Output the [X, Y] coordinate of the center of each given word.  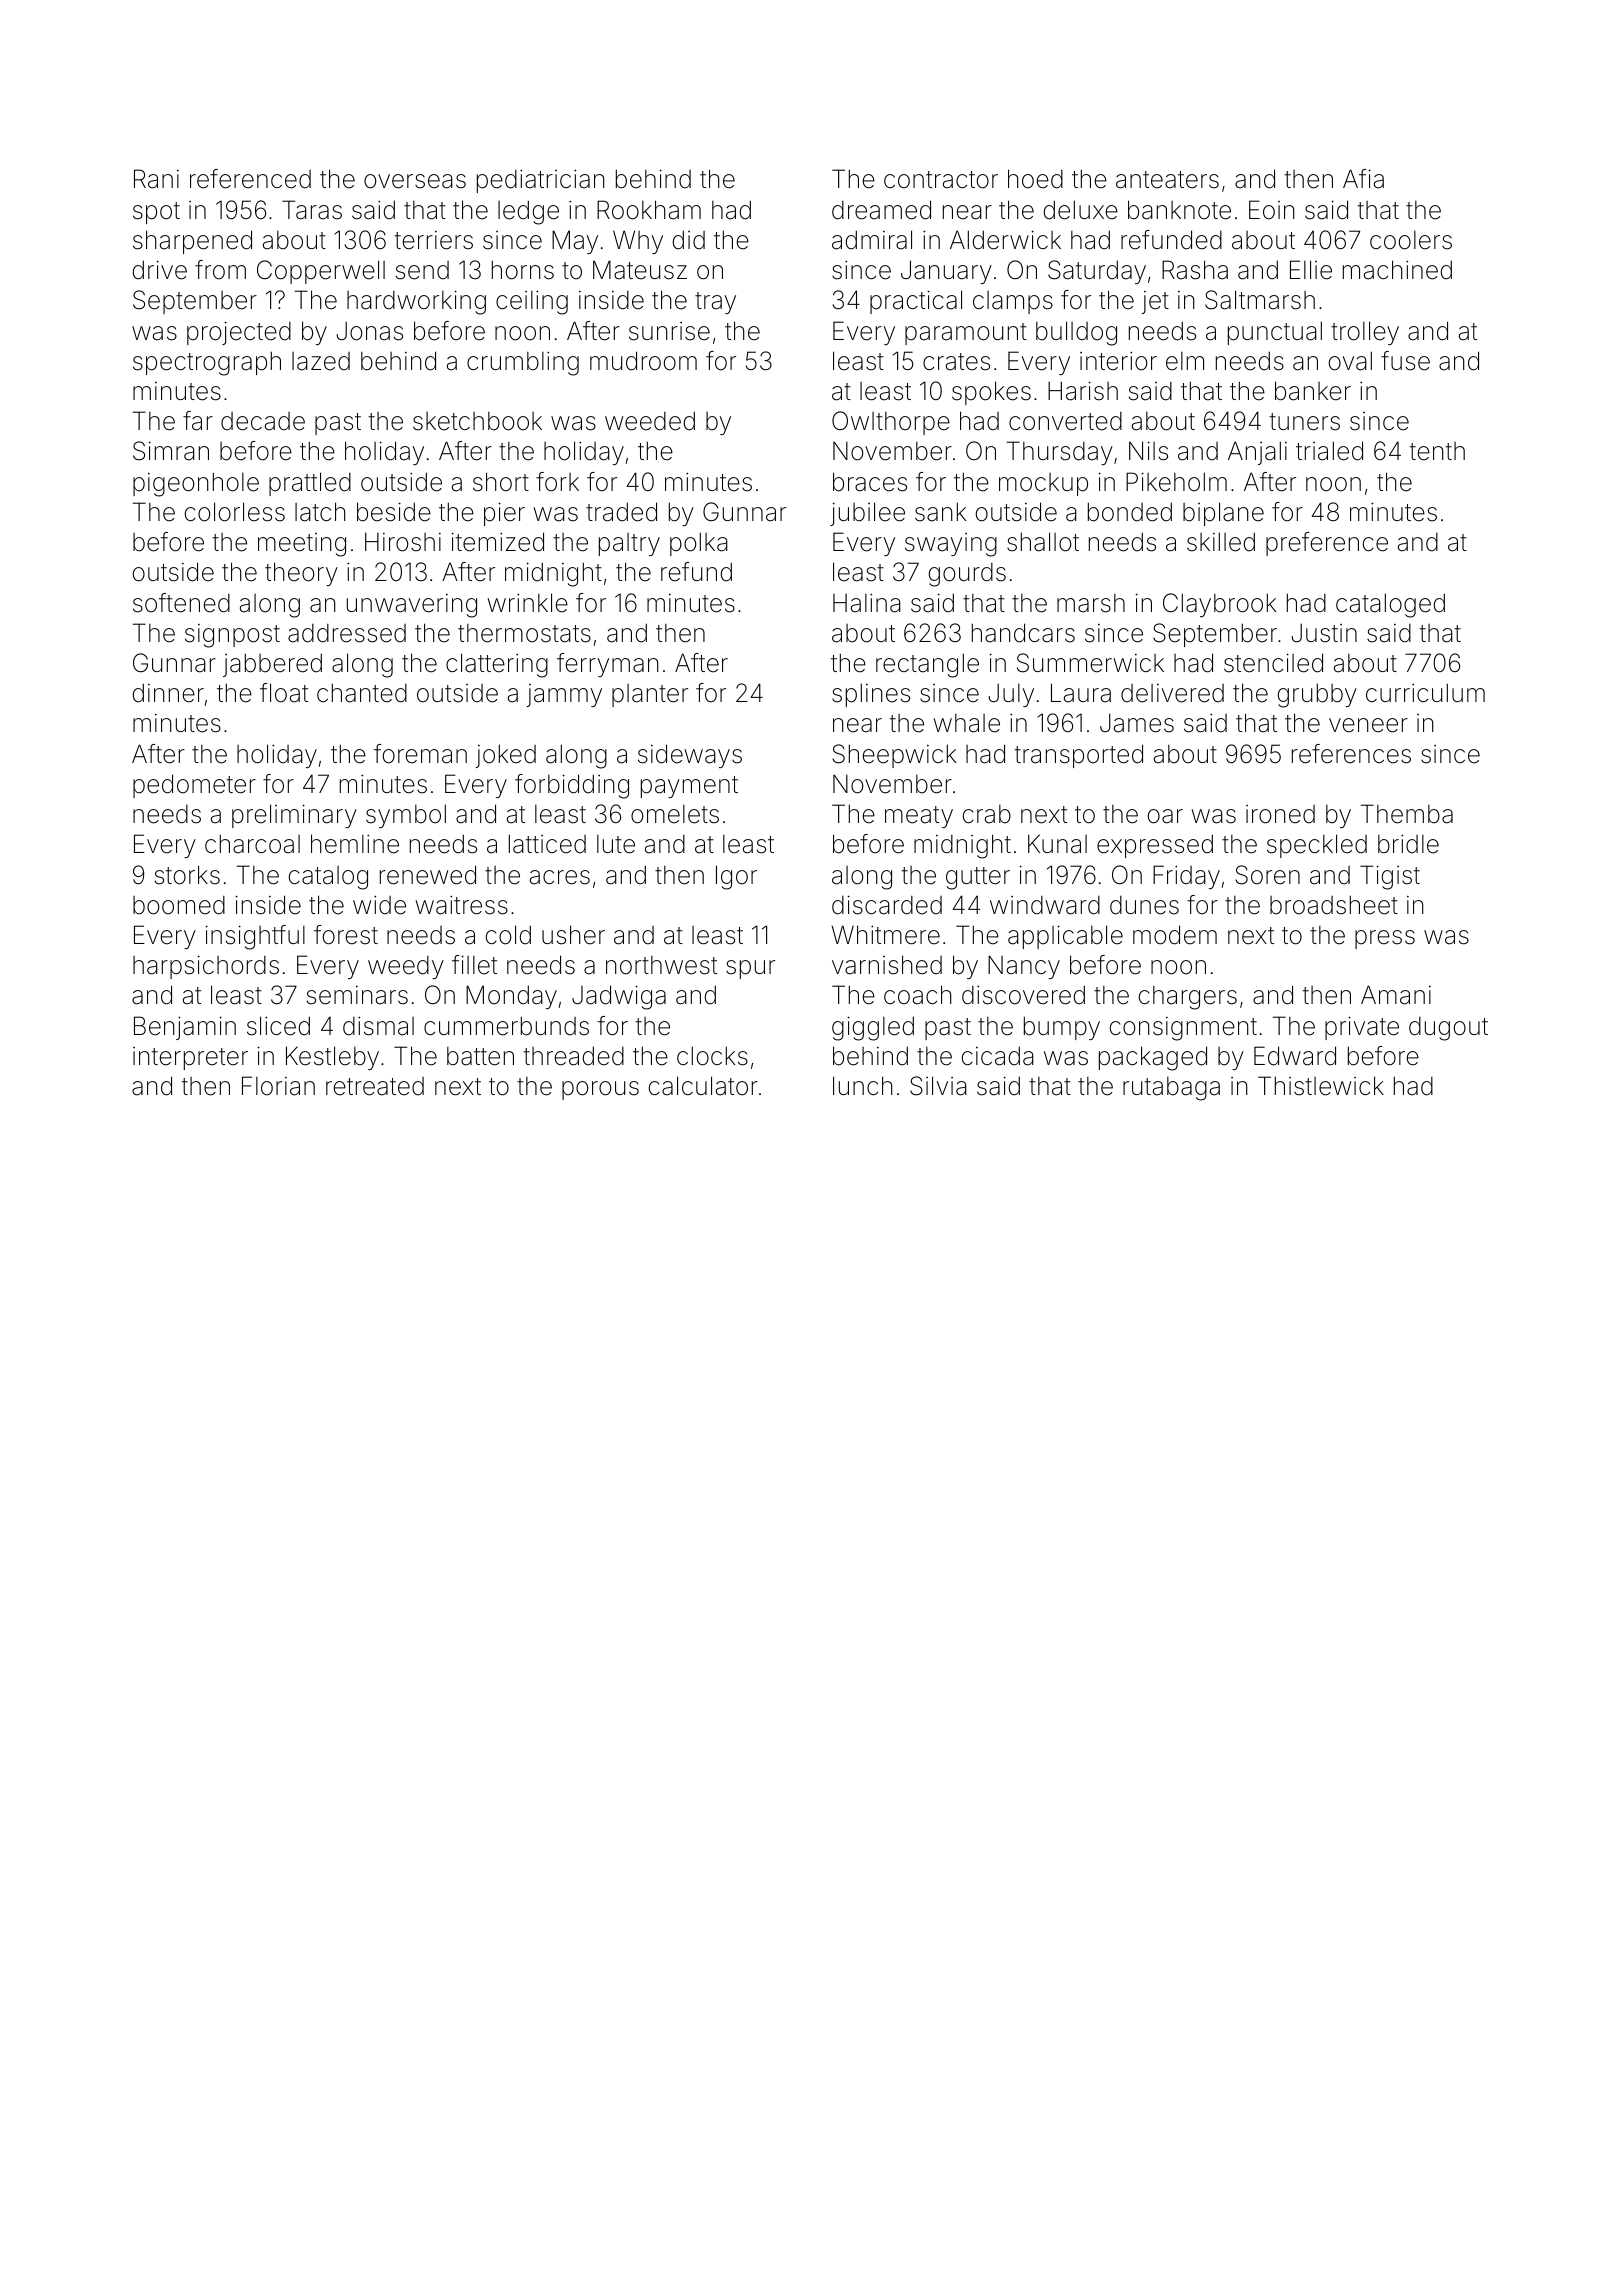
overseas [415, 181]
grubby [1317, 695]
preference [1327, 544]
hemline [355, 844]
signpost [232, 636]
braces [870, 482]
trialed [1329, 451]
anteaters [1167, 180]
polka [699, 544]
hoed [1035, 179]
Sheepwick [894, 756]
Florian [278, 1086]
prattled [310, 484]
